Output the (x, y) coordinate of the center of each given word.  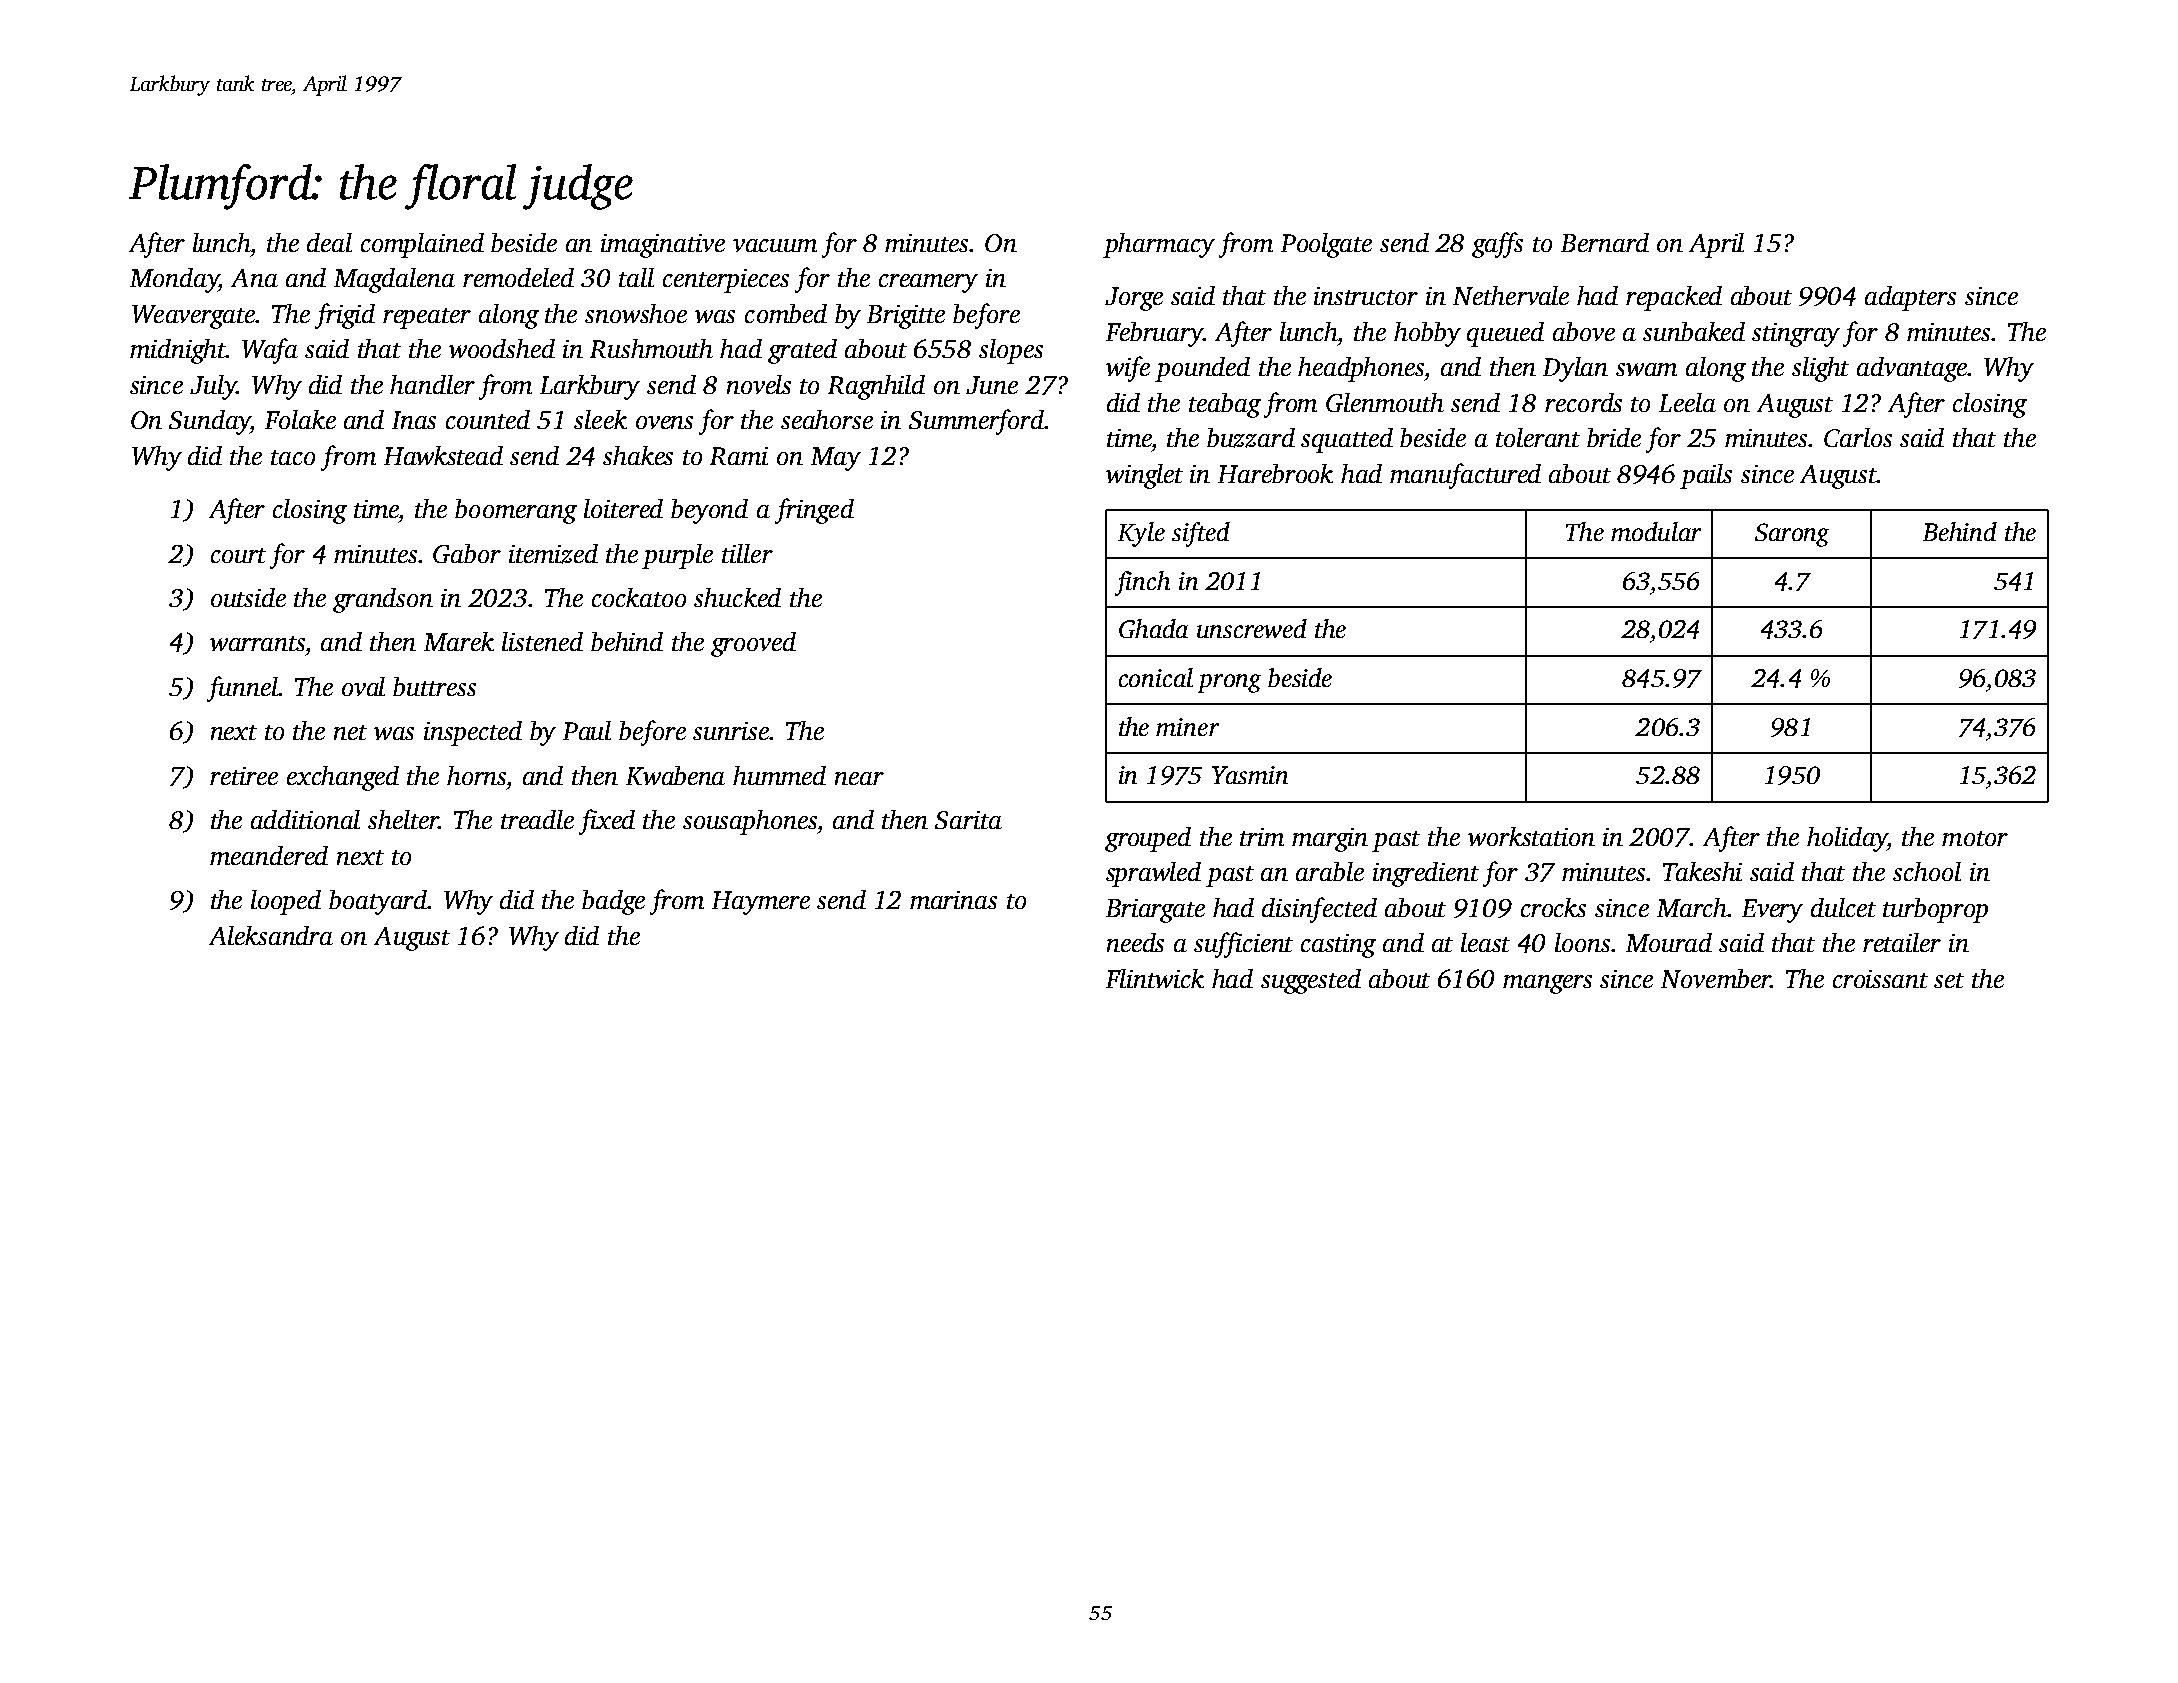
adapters (1910, 298)
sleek (600, 419)
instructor (1366, 296)
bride (1614, 437)
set (1949, 980)
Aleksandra (271, 935)
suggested (1311, 981)
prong (1229, 683)
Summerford (976, 422)
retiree (244, 776)
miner (1187, 727)
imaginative (663, 246)
